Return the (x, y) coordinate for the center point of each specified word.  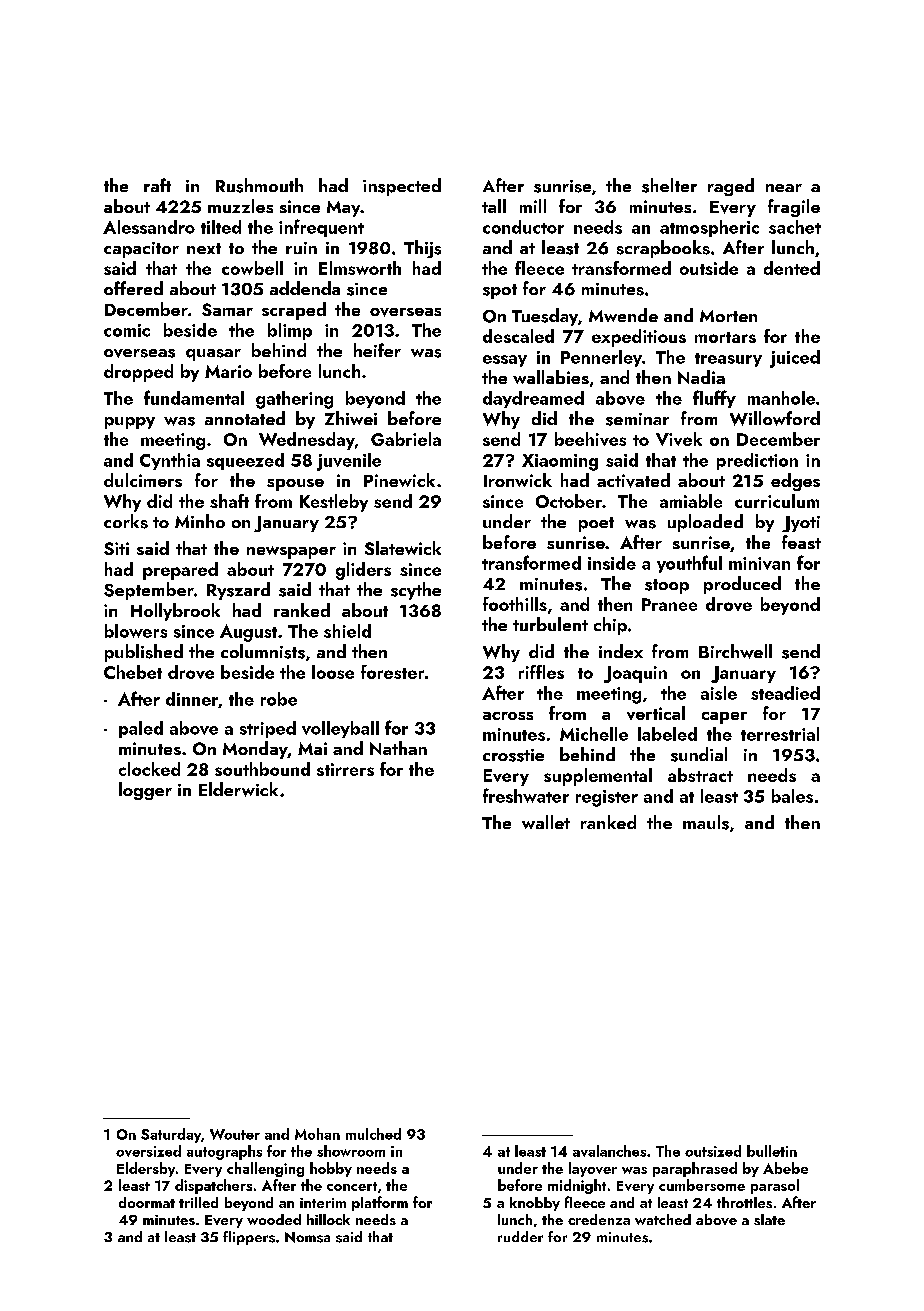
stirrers (345, 769)
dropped (138, 373)
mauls (706, 822)
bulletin (772, 1151)
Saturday (171, 1135)
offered (133, 288)
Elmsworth (360, 268)
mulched (373, 1134)
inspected (402, 187)
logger (145, 791)
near (784, 188)
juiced (795, 359)
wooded (274, 1219)
